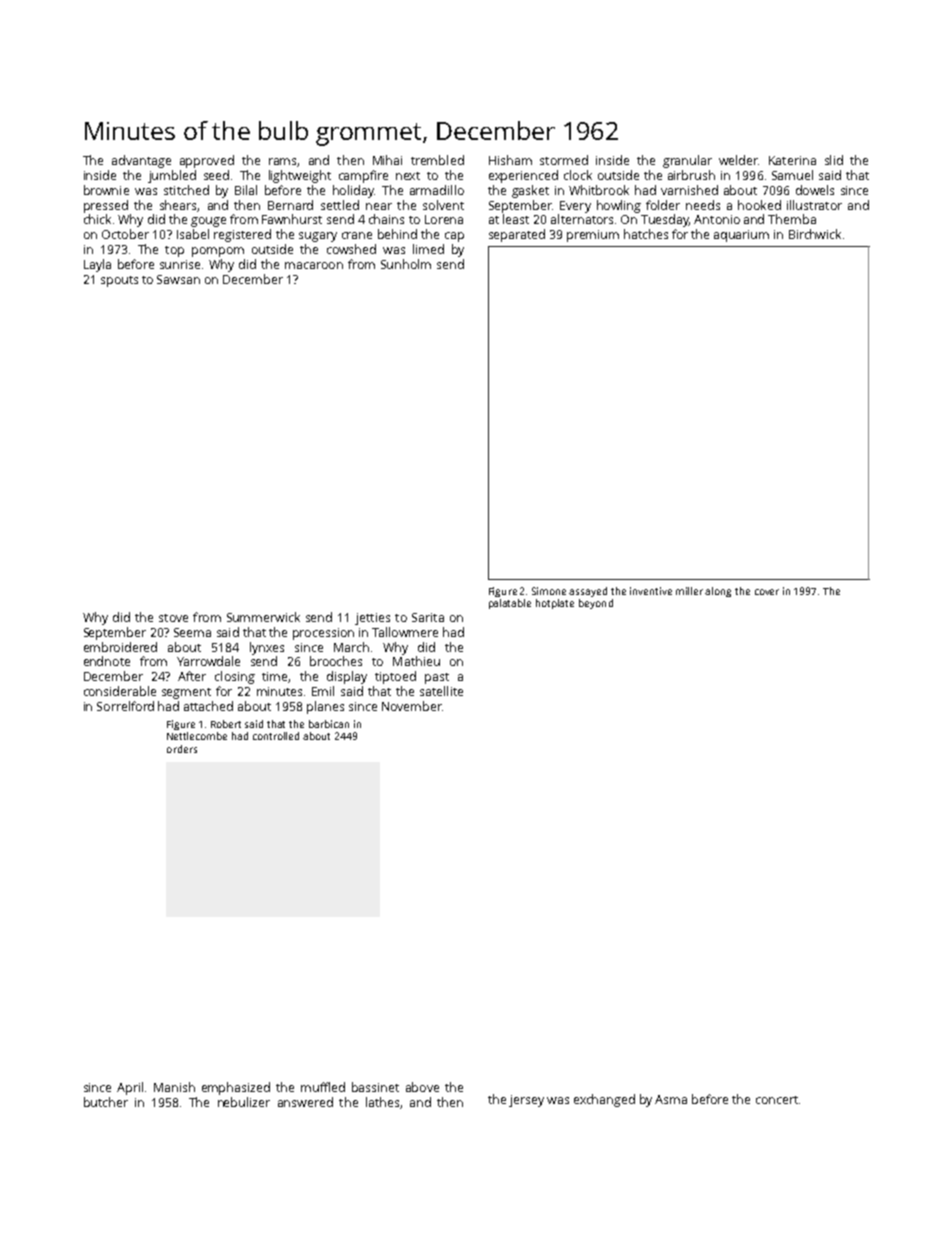 This screenshot has width=952, height=1233. I want to click on hatches, so click(646, 234).
